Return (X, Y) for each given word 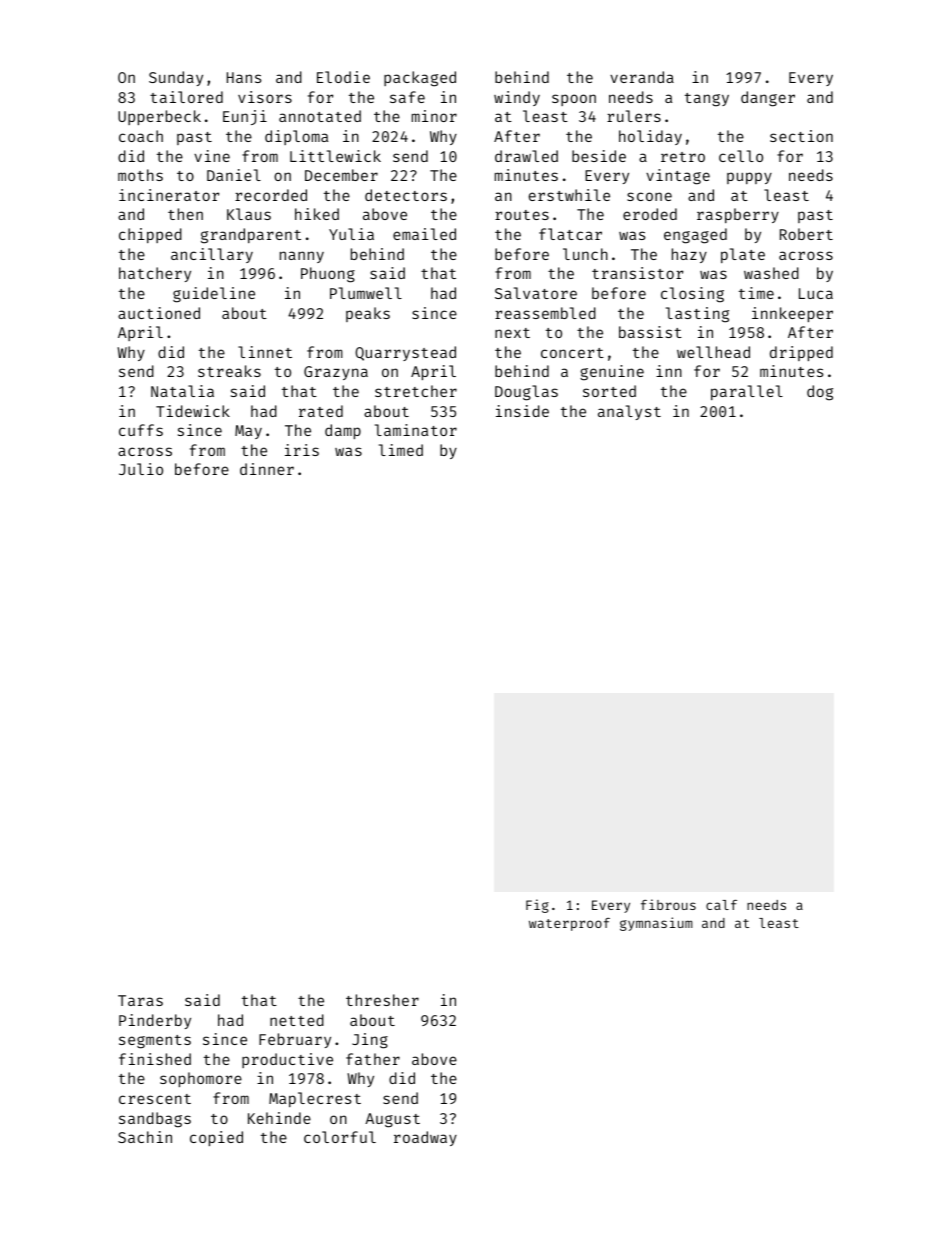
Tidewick (193, 411)
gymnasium (656, 924)
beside (599, 156)
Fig (537, 906)
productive (287, 1060)
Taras (140, 1000)
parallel (747, 392)
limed (401, 450)
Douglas (526, 393)
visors (265, 97)
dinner (267, 469)
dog (820, 393)
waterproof (569, 924)
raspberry (738, 215)
